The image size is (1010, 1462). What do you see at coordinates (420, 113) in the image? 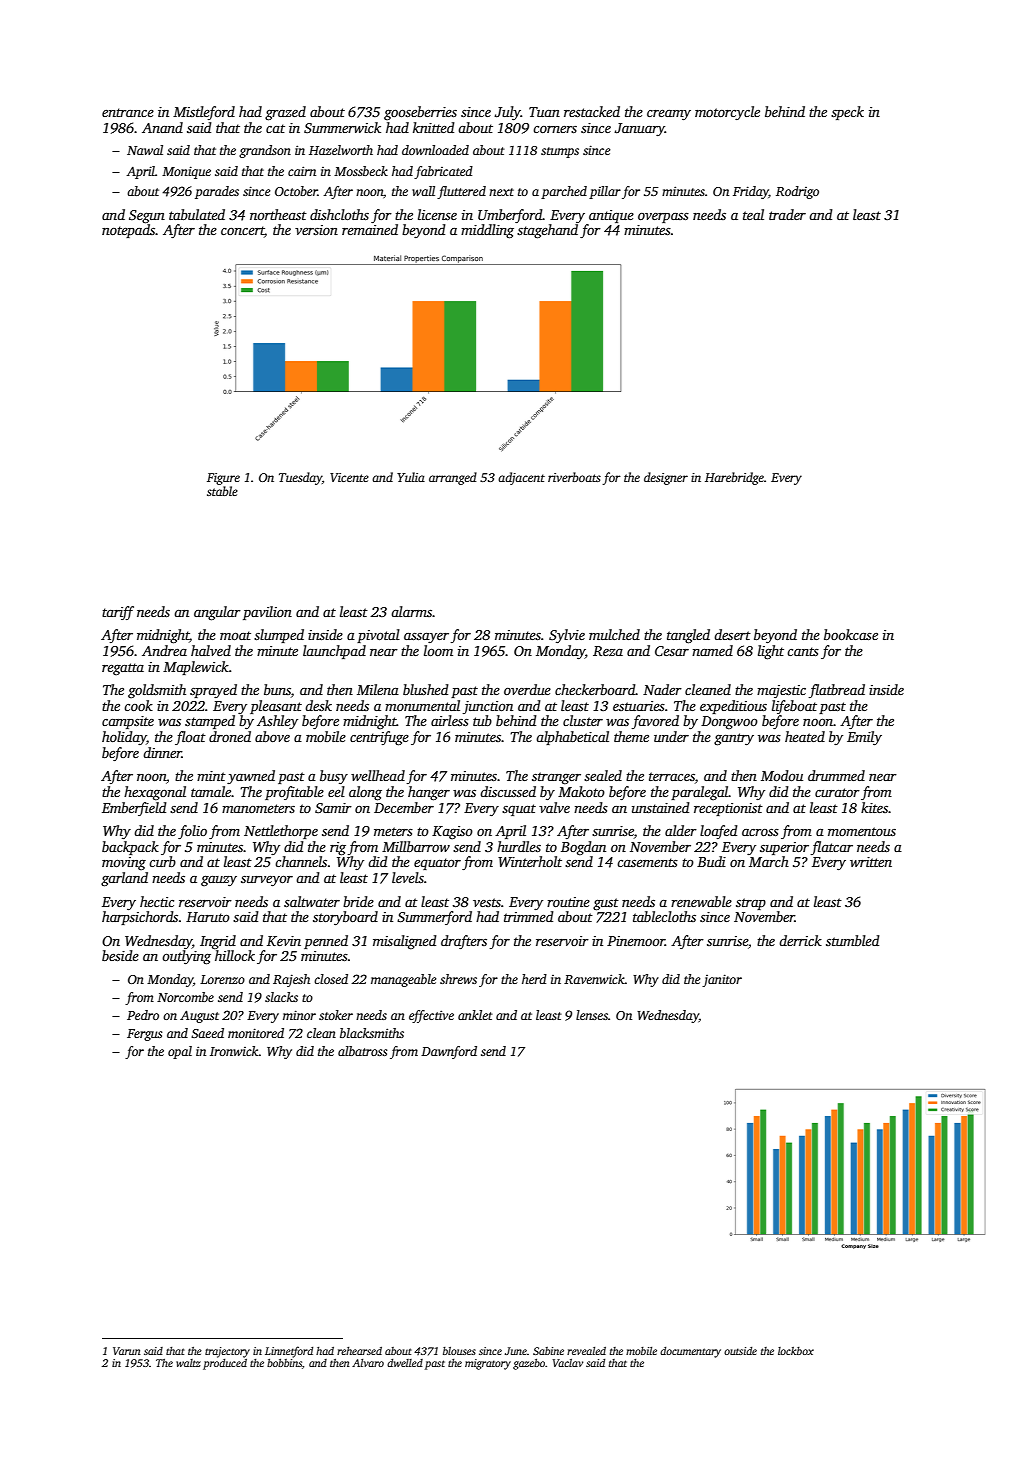
I see `gooseberries` at bounding box center [420, 113].
